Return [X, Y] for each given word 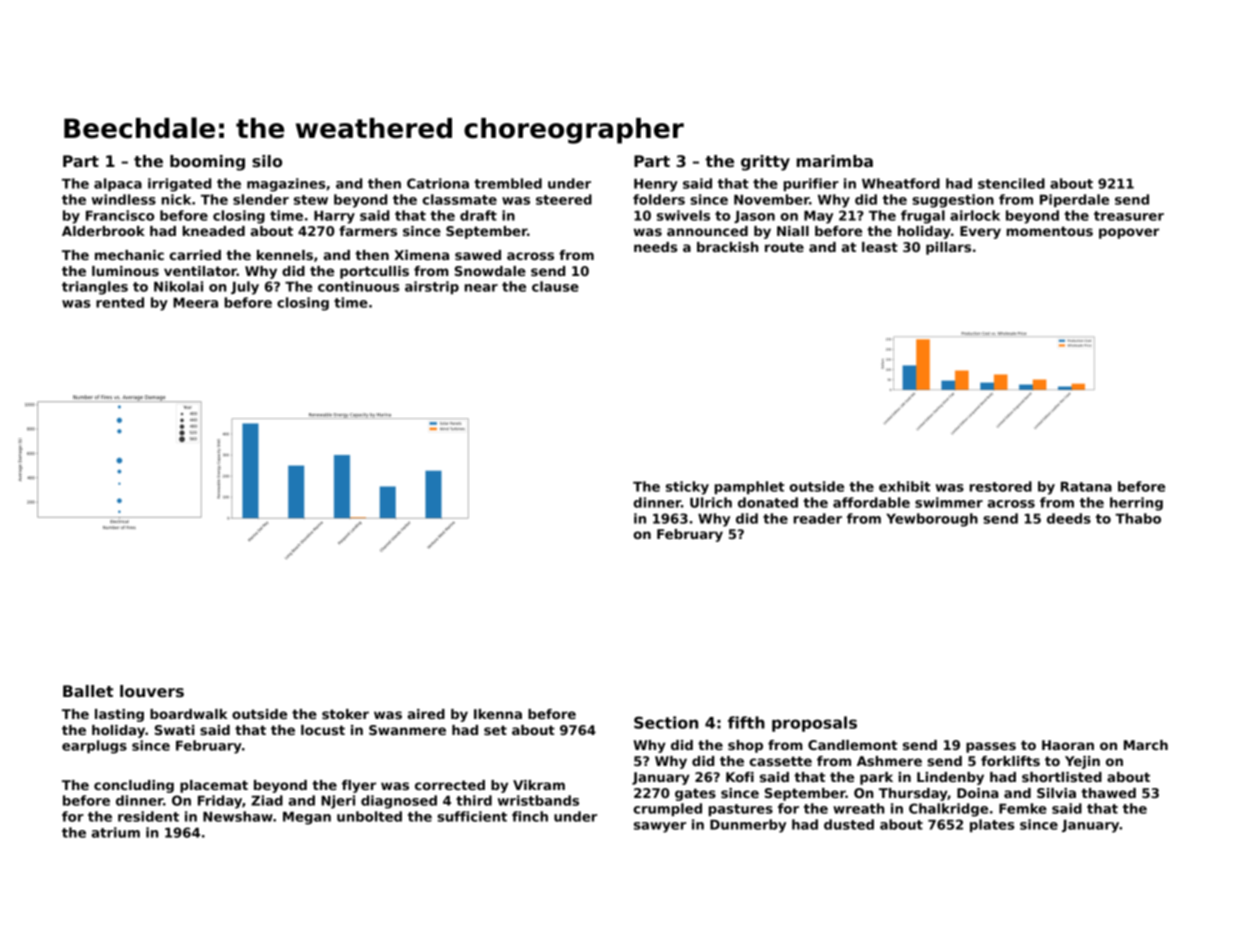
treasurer [1129, 216]
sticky [687, 488]
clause [555, 286]
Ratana [1086, 487]
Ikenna [498, 714]
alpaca [118, 184]
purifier [811, 184]
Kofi [740, 777]
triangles [95, 288]
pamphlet [749, 487]
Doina [977, 793]
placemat [214, 786]
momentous [1049, 231]
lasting [119, 715]
